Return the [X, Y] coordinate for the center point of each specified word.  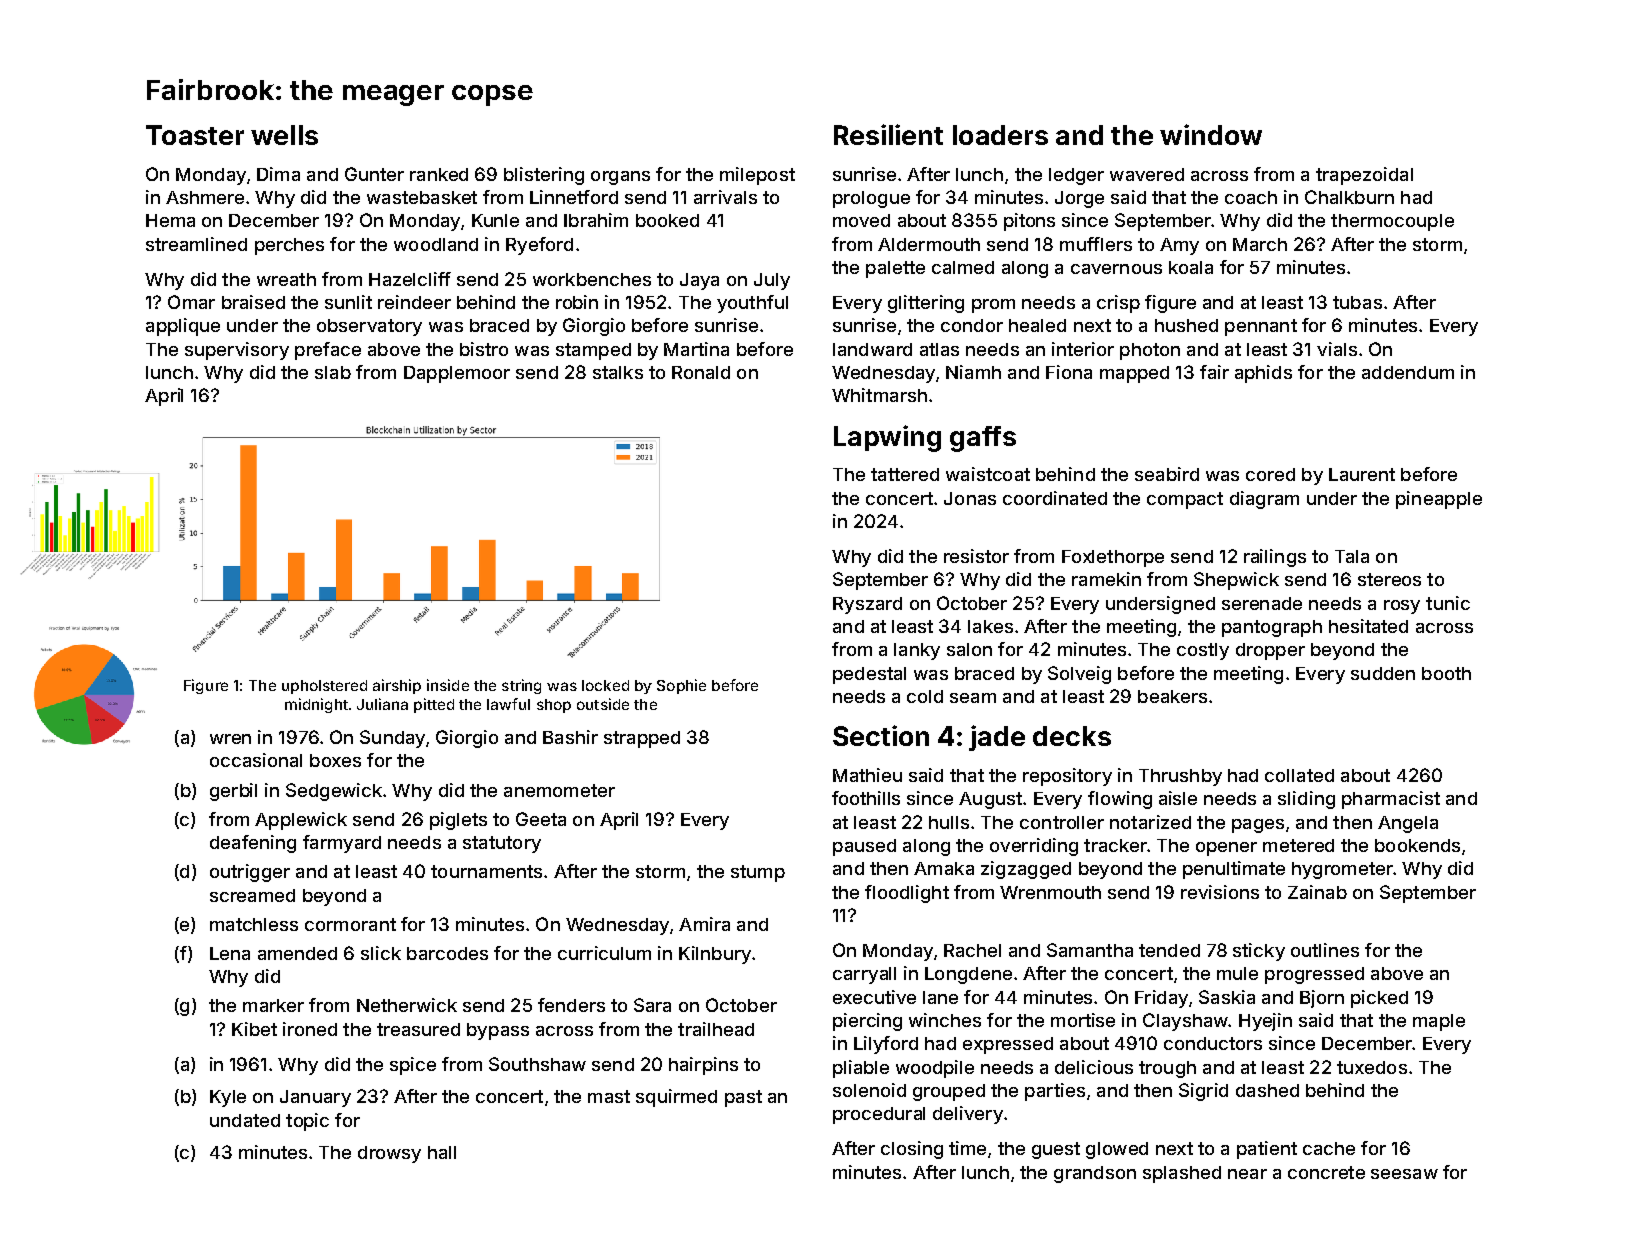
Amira [704, 924]
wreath [286, 279]
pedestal [869, 675]
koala [1191, 267]
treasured [418, 1029]
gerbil [233, 792]
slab [333, 372]
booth [1446, 673]
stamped [593, 351]
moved [861, 220]
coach [1251, 197]
